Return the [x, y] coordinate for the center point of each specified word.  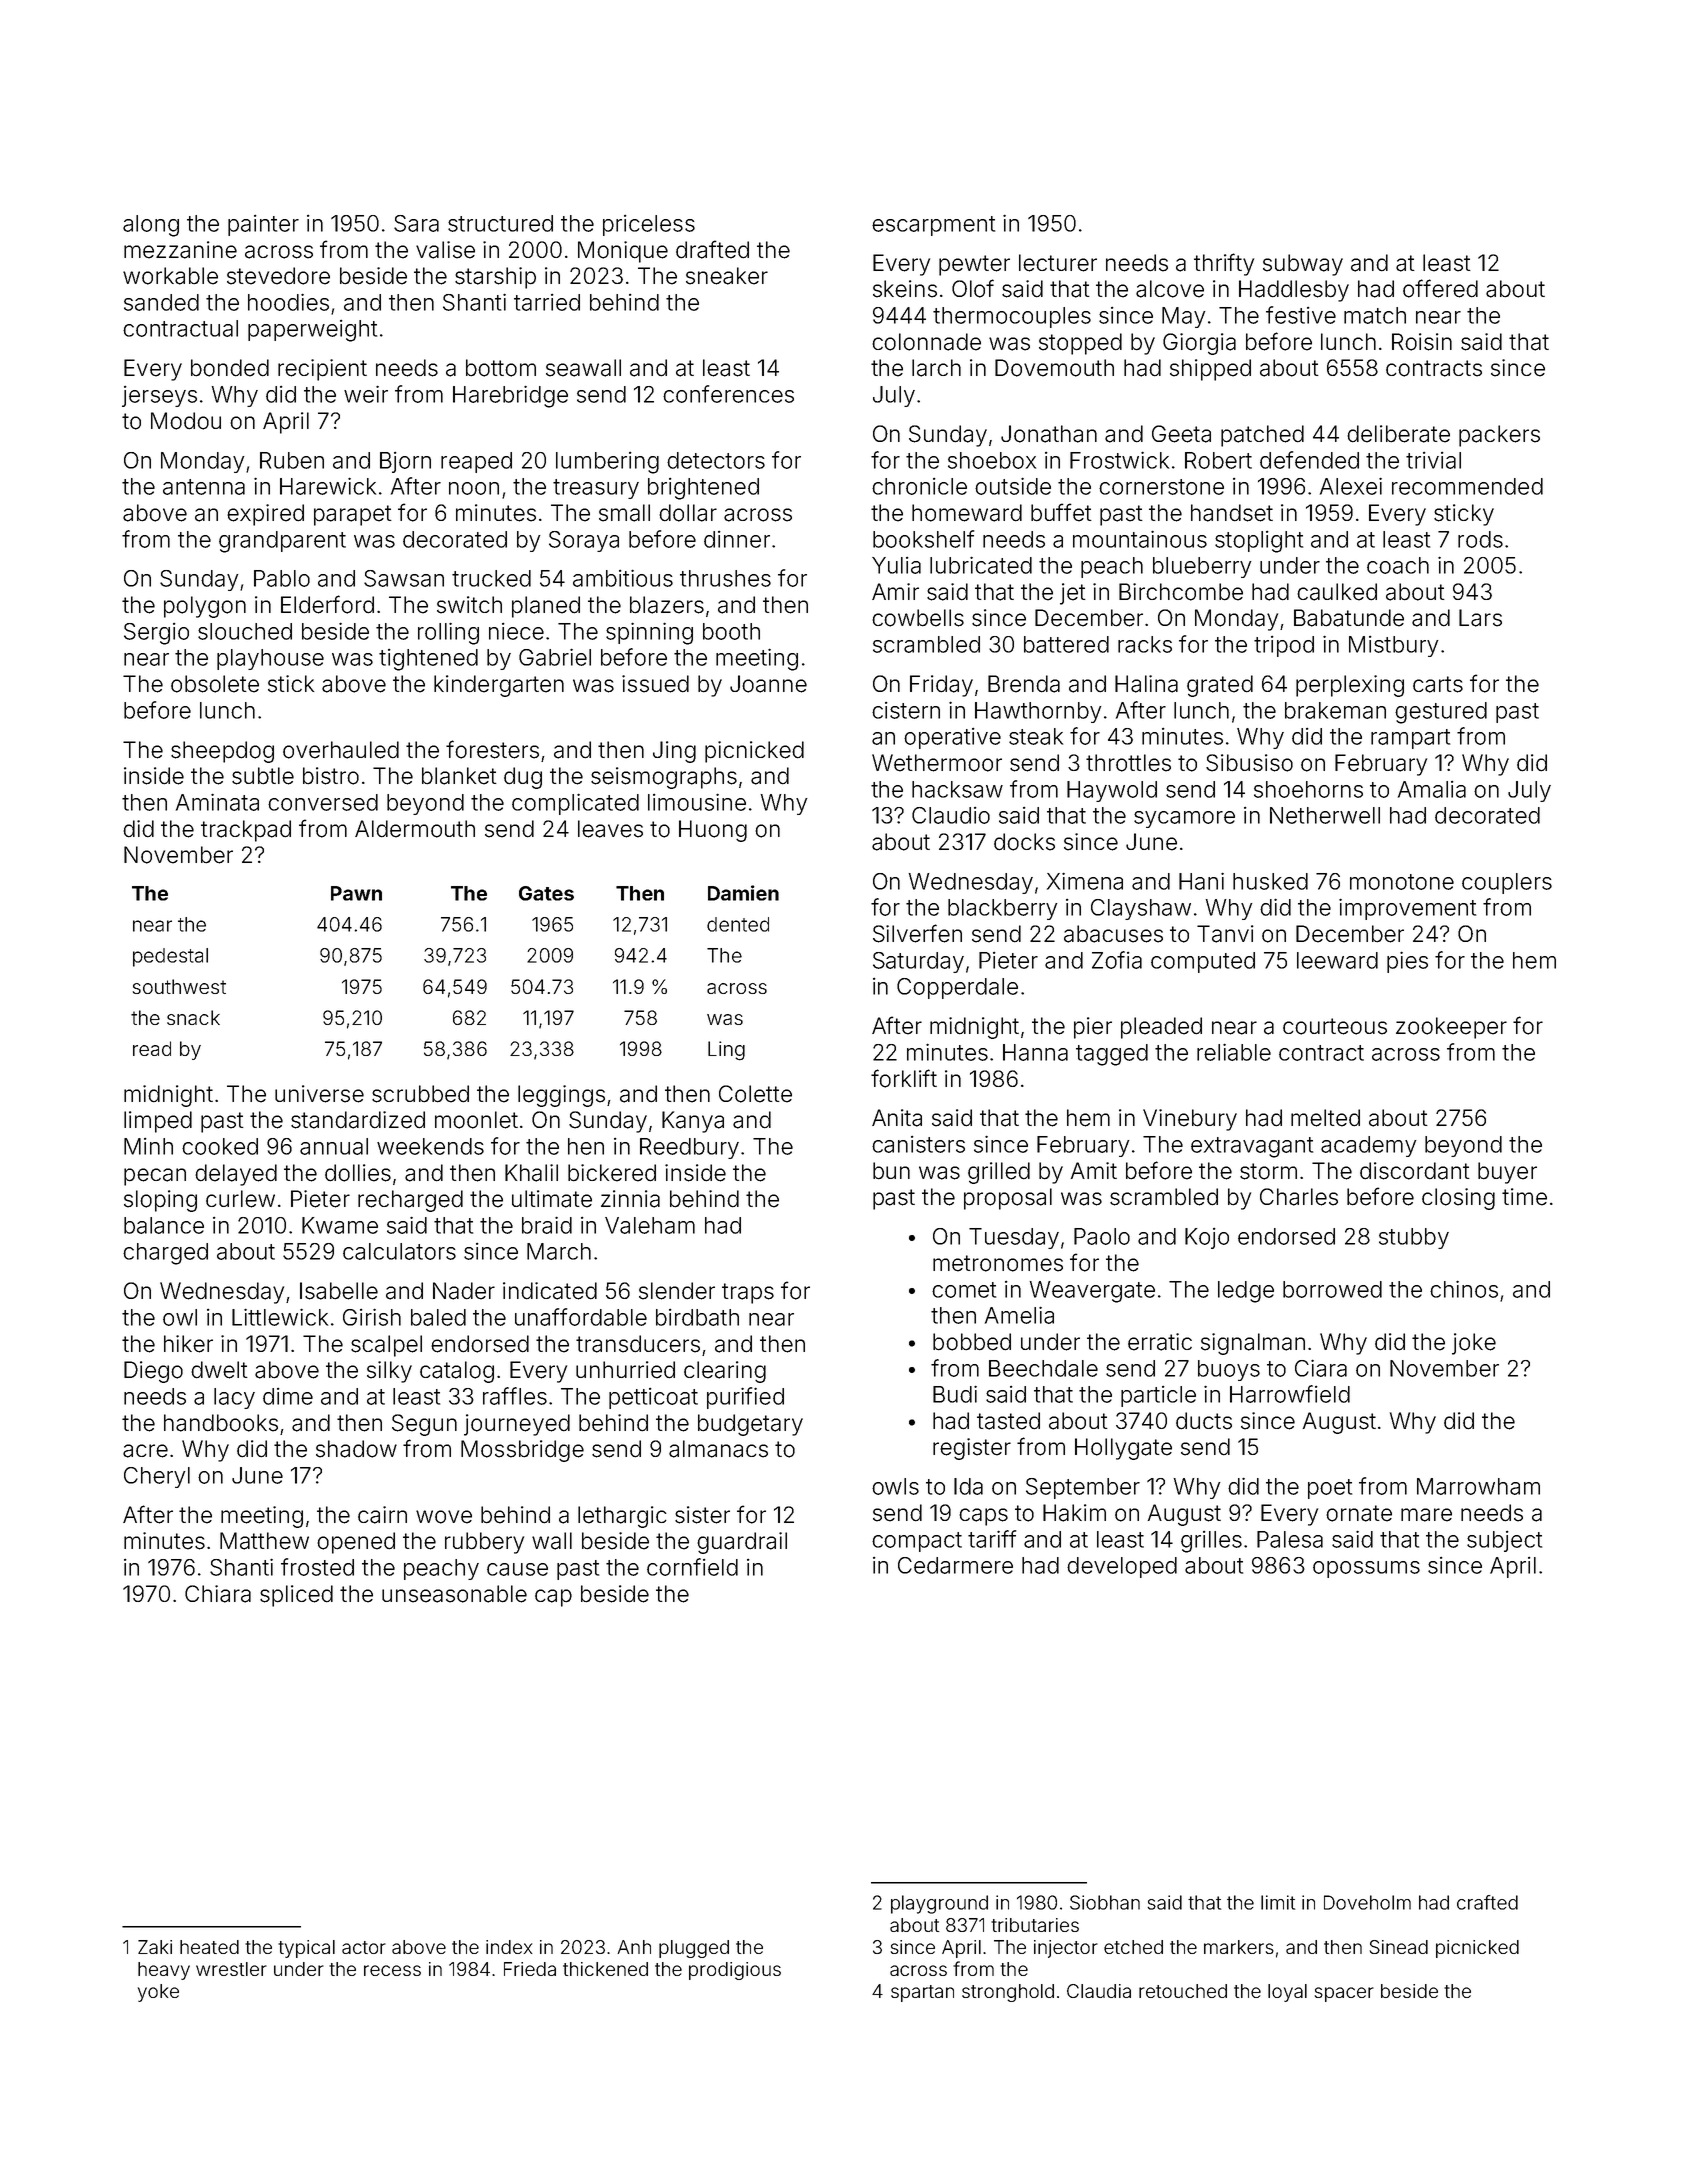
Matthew [264, 1541]
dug [523, 778]
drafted [712, 249]
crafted [1487, 1902]
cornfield [692, 1567]
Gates [546, 893]
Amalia [1432, 789]
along [151, 226]
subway [1303, 265]
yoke [158, 1993]
